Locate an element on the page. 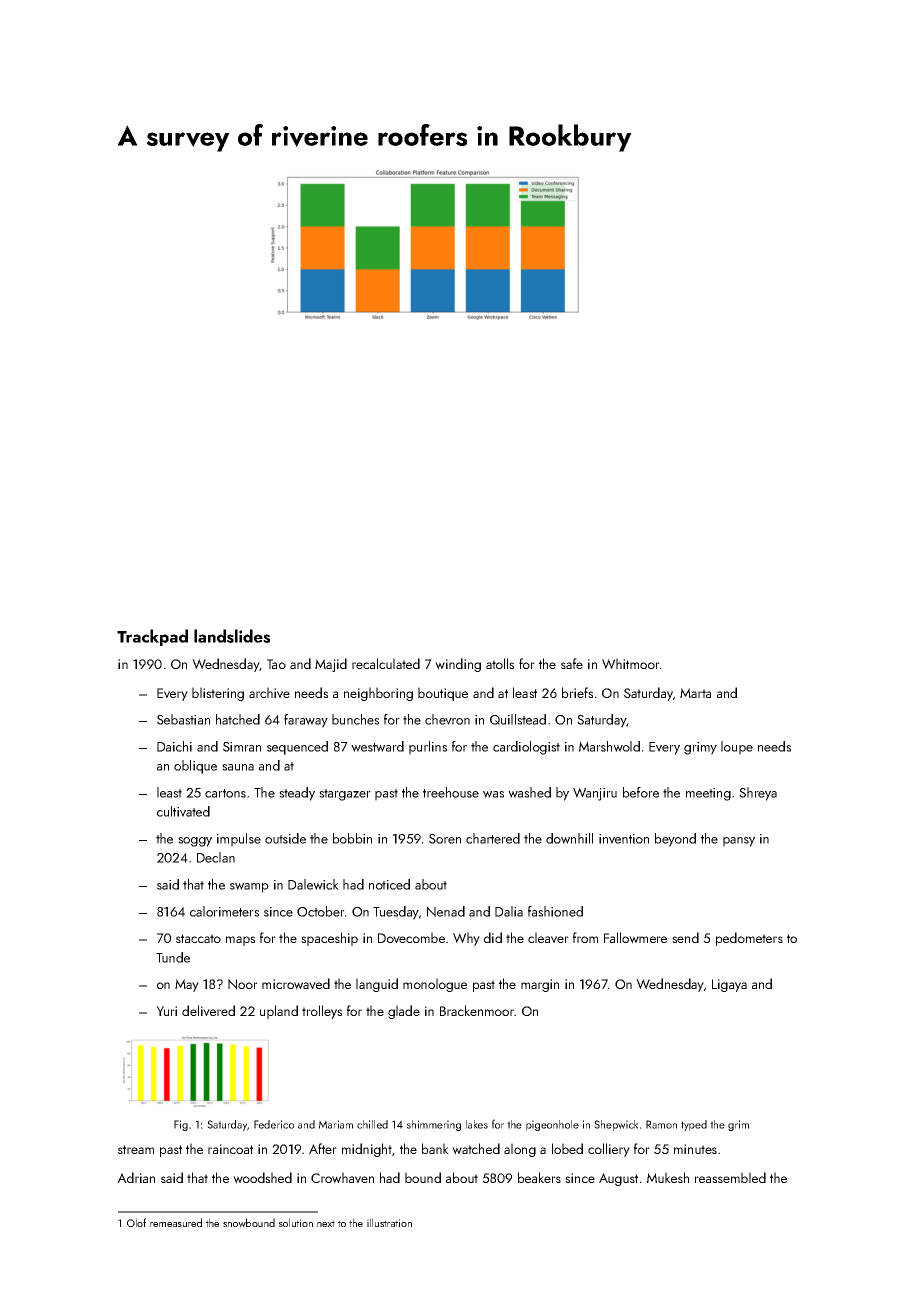  pedometers is located at coordinates (749, 939).
